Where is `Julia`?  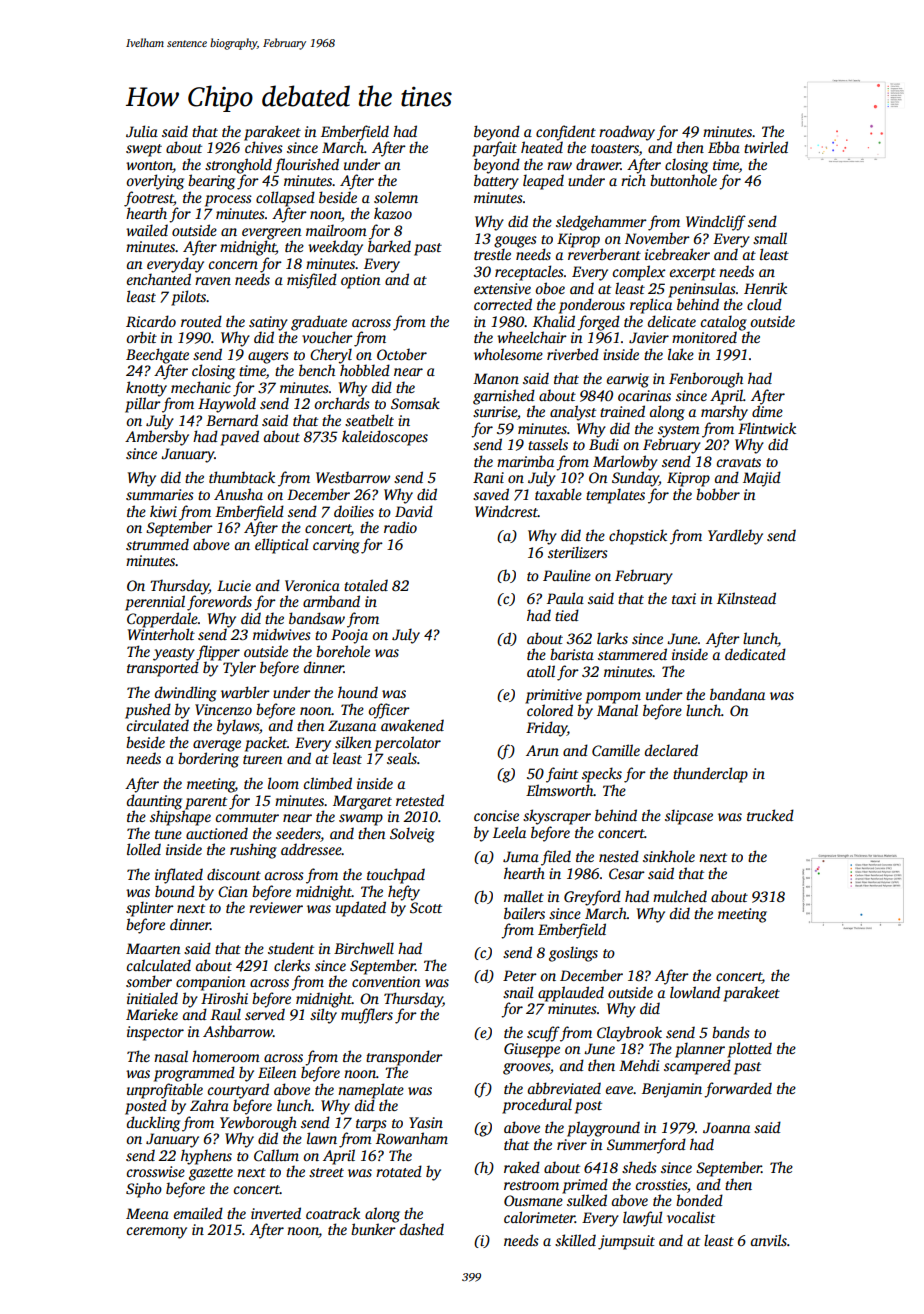
Julia is located at coordinates (142, 131).
